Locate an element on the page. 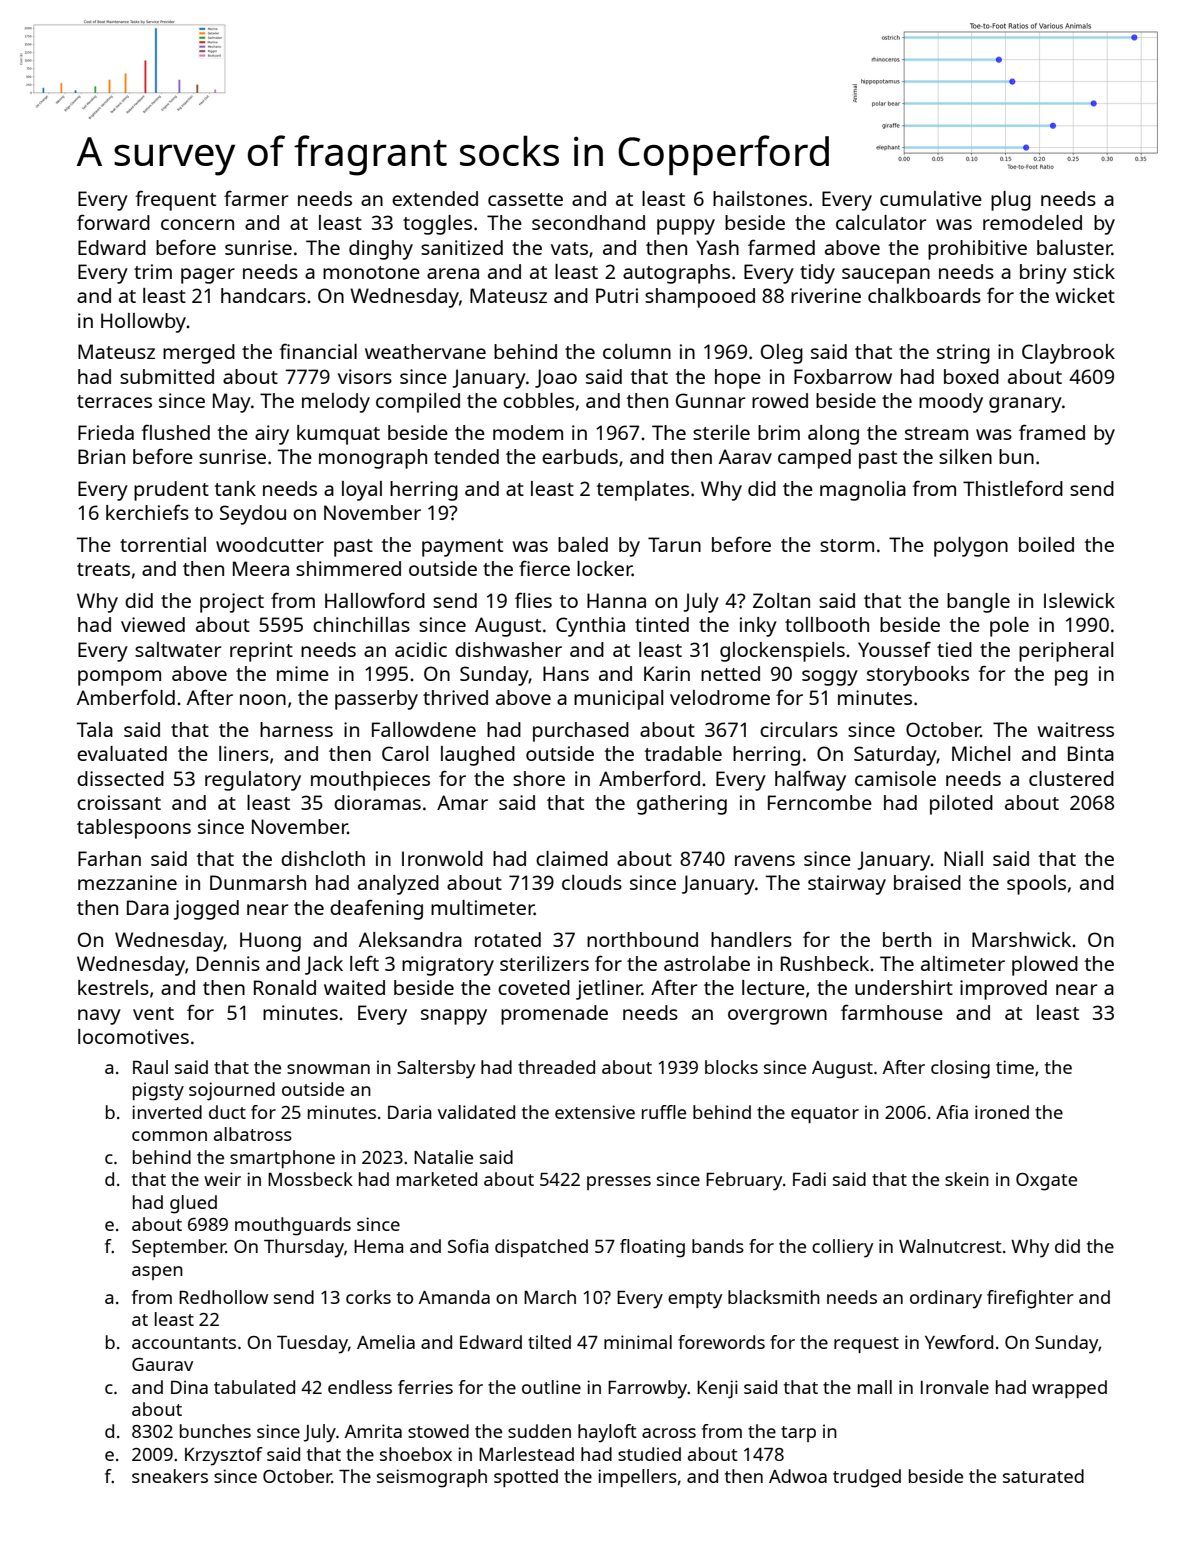 This page has height=1543, width=1192. ravens is located at coordinates (765, 860).
